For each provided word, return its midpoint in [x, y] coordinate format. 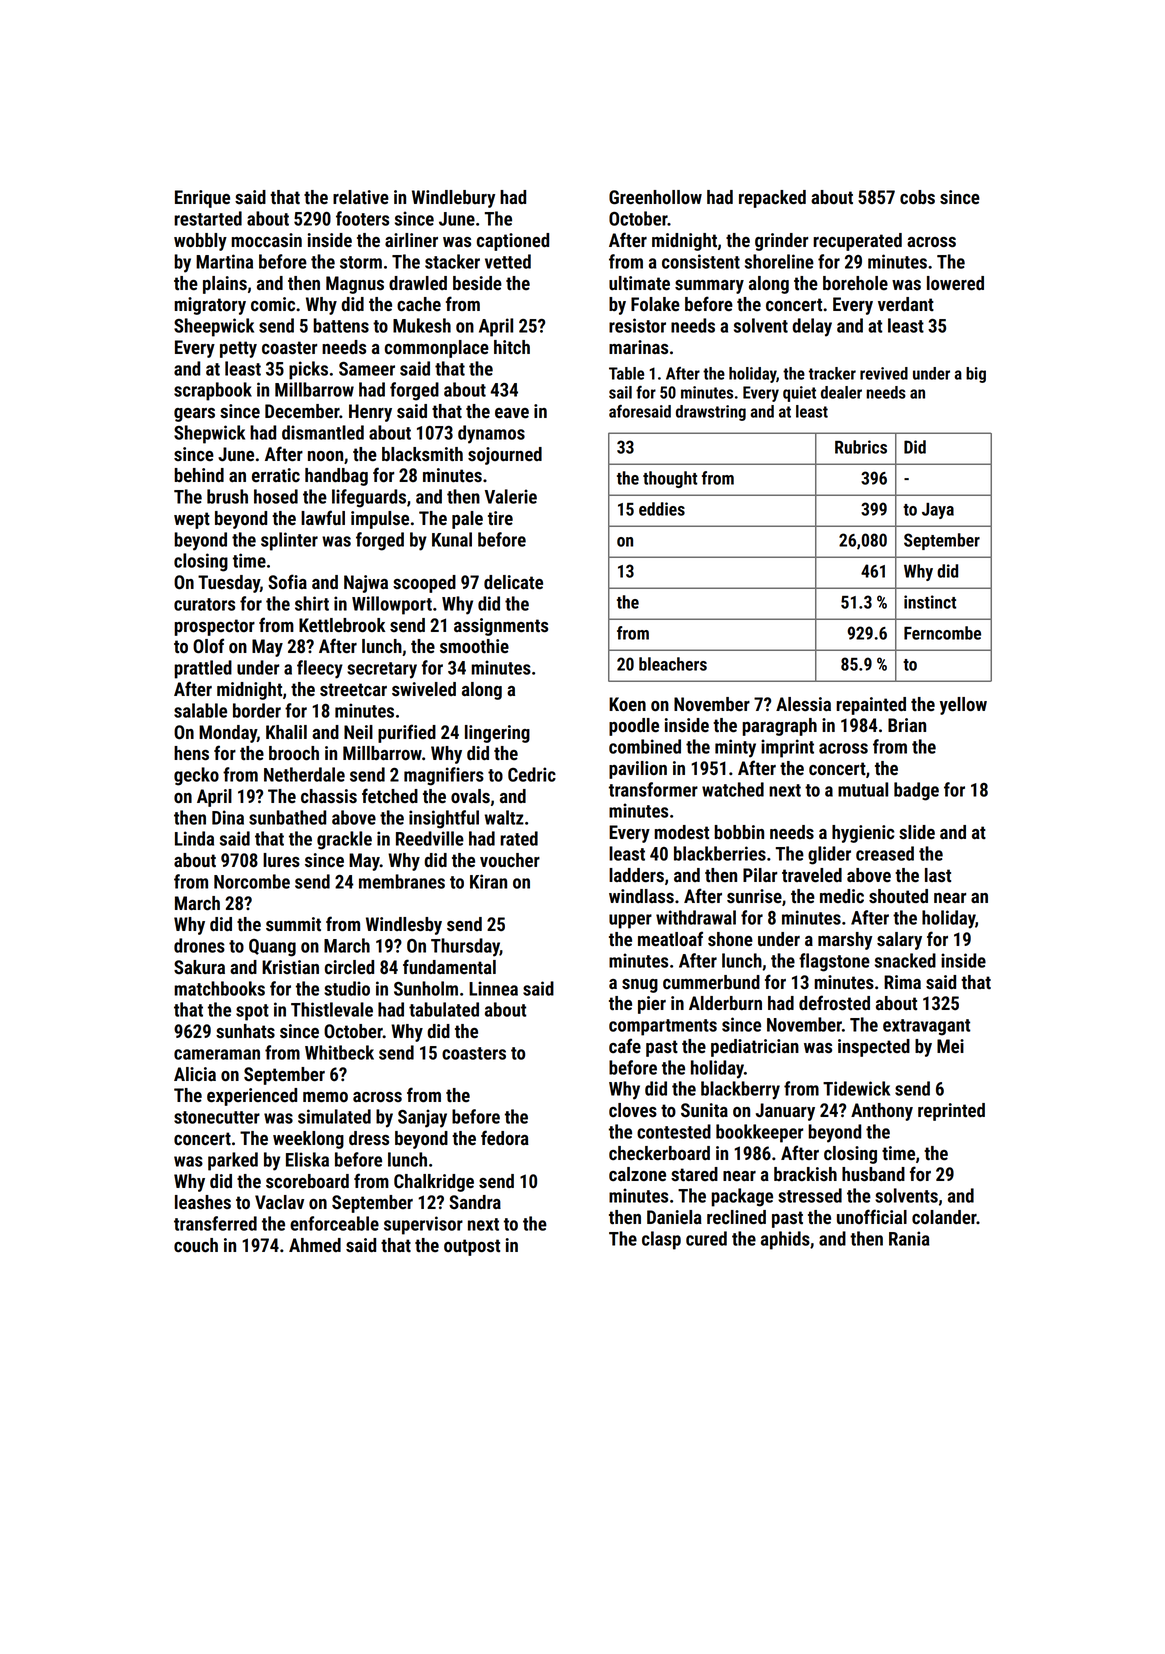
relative [361, 197]
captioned [513, 242]
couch [196, 1245]
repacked [772, 199]
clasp [661, 1240]
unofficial [872, 1217]
